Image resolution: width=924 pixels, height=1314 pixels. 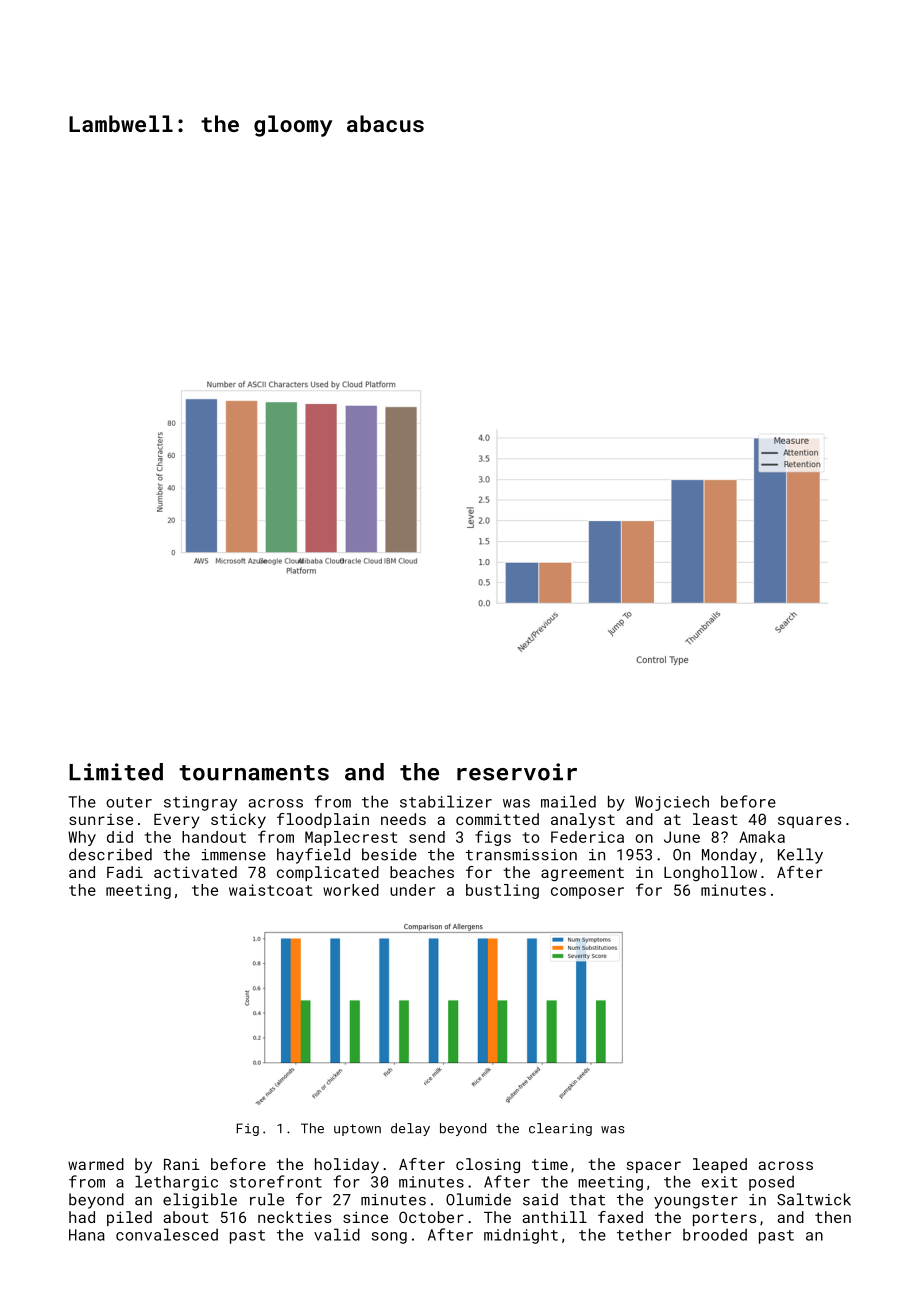 What do you see at coordinates (270, 890) in the screenshot?
I see `waistcoat` at bounding box center [270, 890].
